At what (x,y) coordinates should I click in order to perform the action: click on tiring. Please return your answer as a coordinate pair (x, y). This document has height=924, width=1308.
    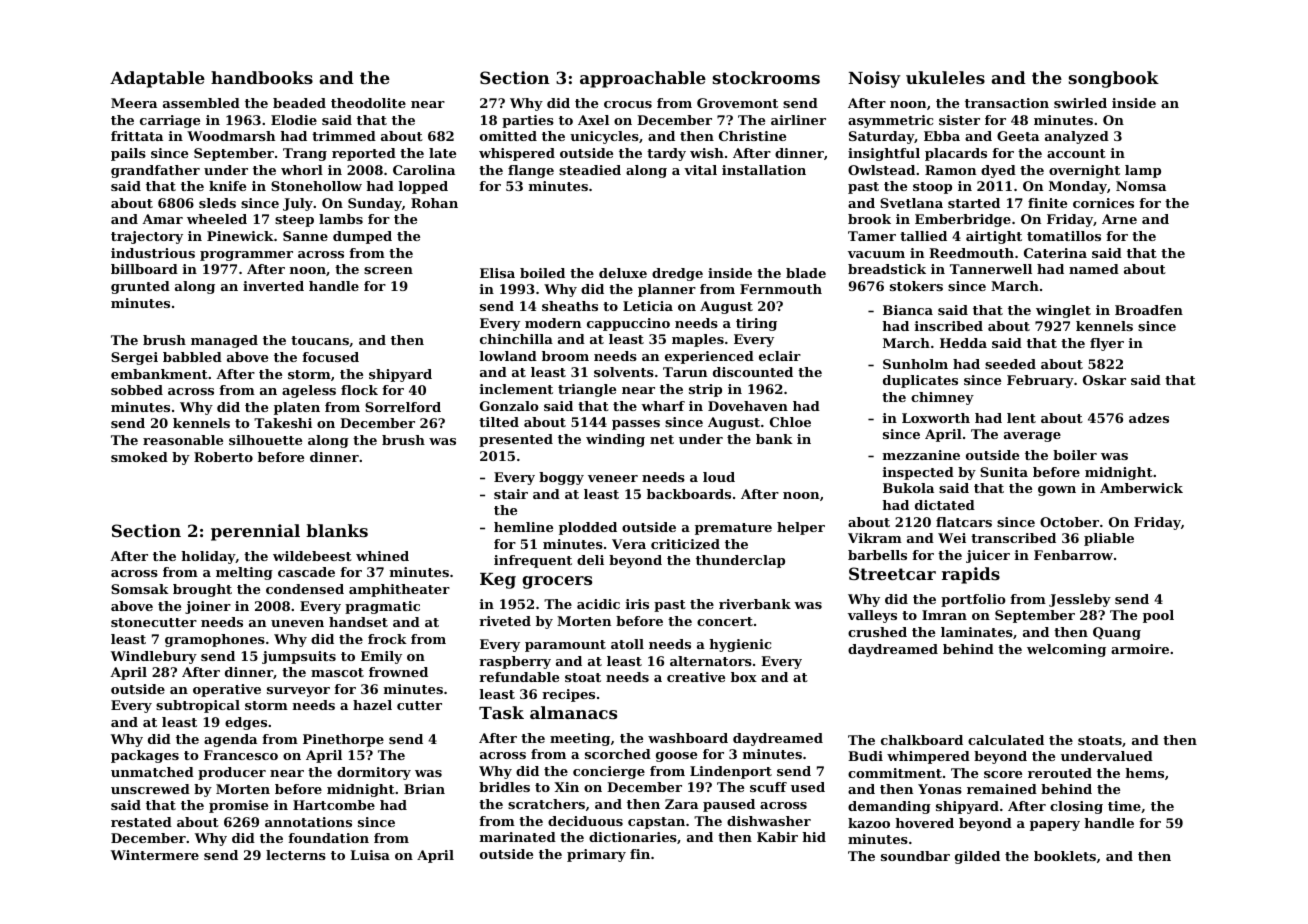
    Looking at the image, I should click on (756, 324).
